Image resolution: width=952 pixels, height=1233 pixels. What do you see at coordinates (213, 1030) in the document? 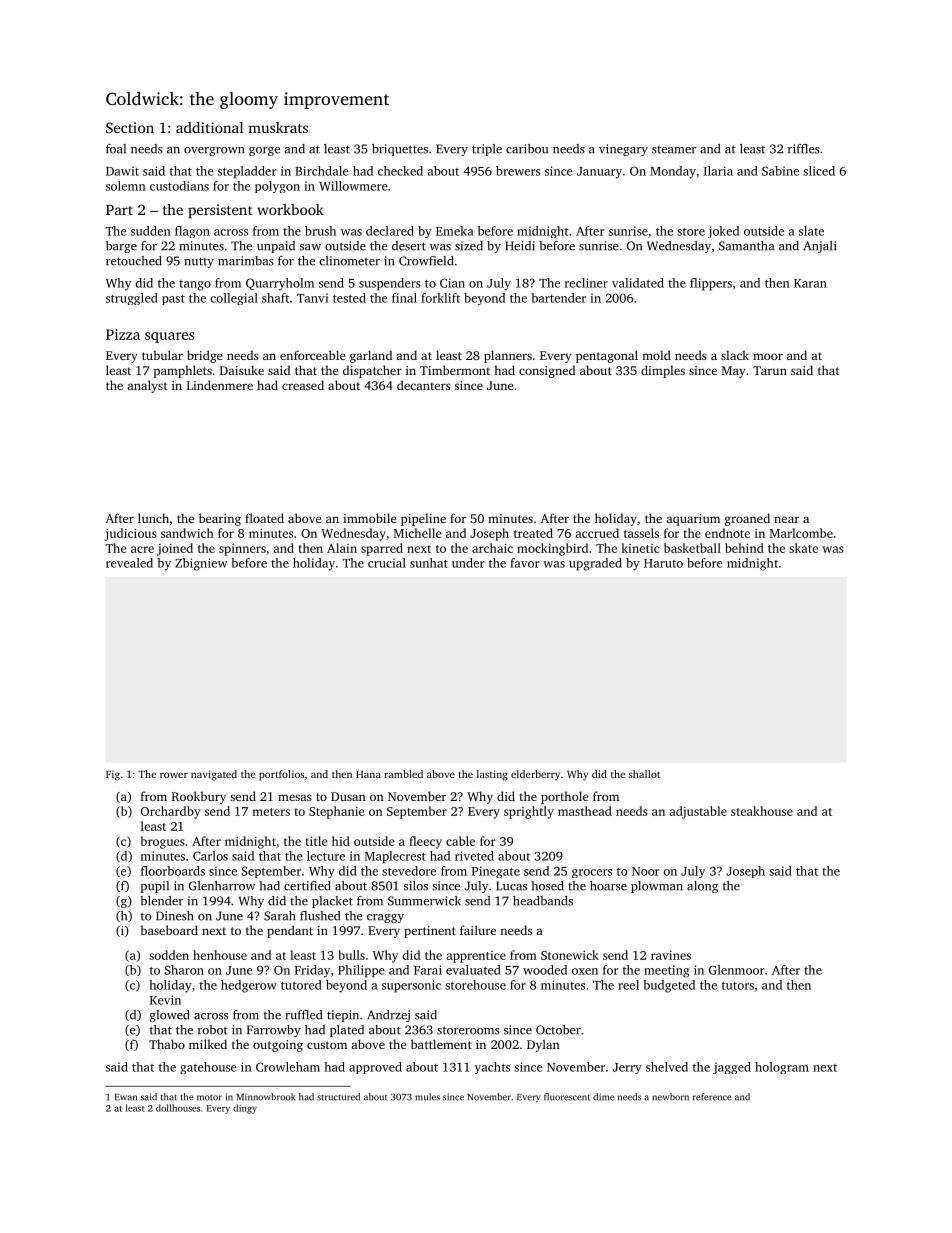
I see `robot` at bounding box center [213, 1030].
